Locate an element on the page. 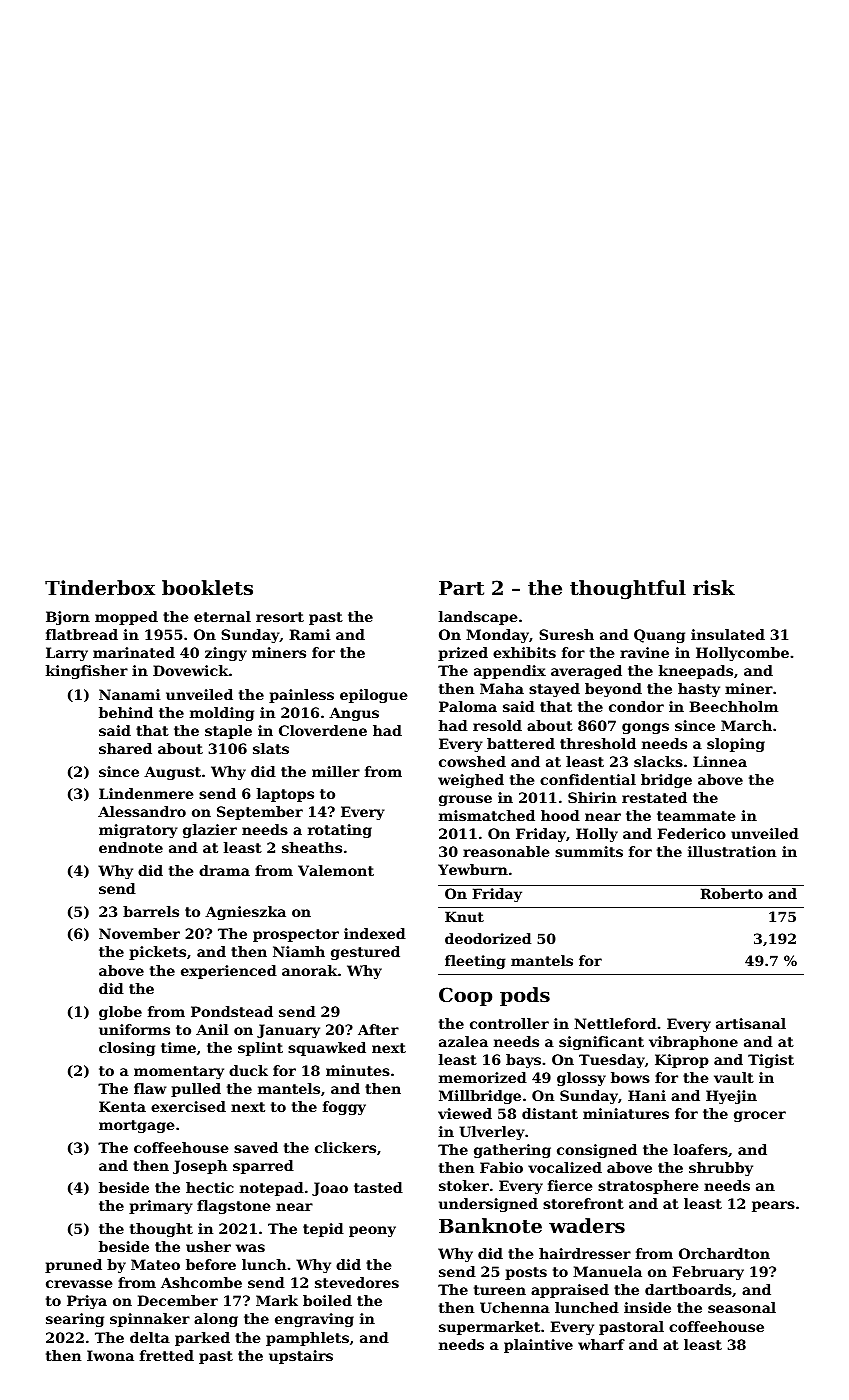  Part is located at coordinates (461, 588).
